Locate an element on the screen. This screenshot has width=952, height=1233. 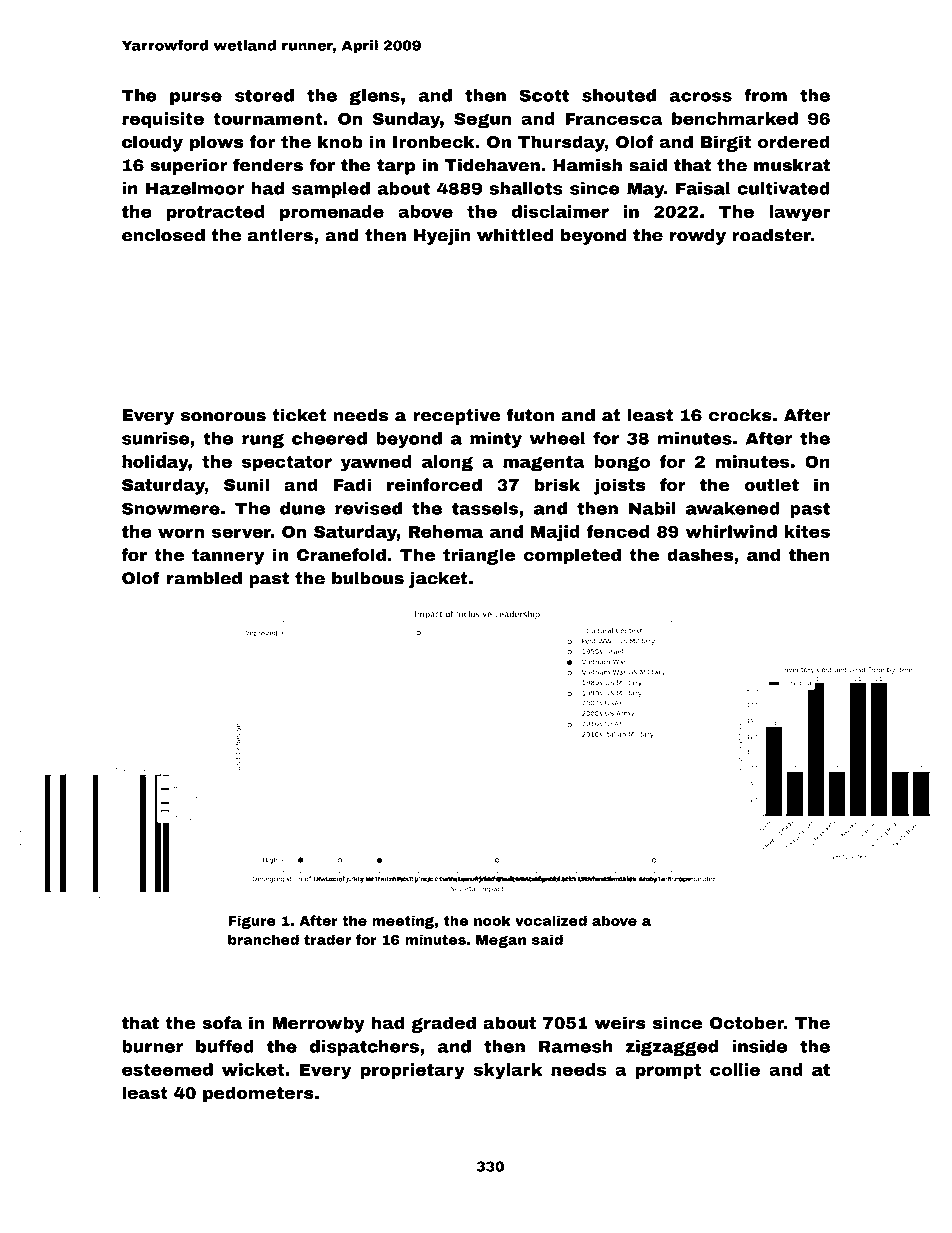
proprietary is located at coordinates (413, 1071).
